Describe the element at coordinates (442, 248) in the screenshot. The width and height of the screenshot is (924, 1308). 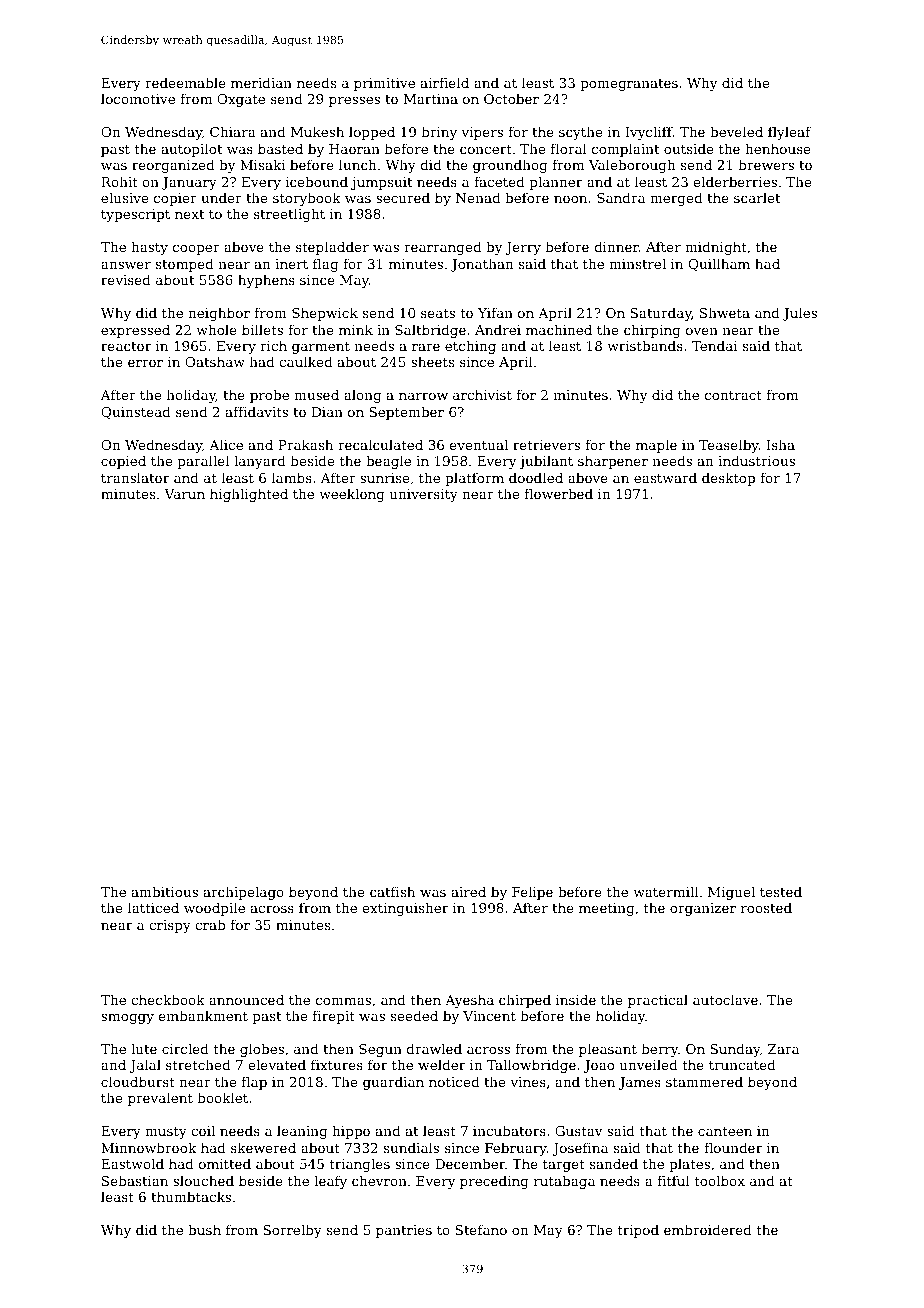
I see `rearranged` at that location.
